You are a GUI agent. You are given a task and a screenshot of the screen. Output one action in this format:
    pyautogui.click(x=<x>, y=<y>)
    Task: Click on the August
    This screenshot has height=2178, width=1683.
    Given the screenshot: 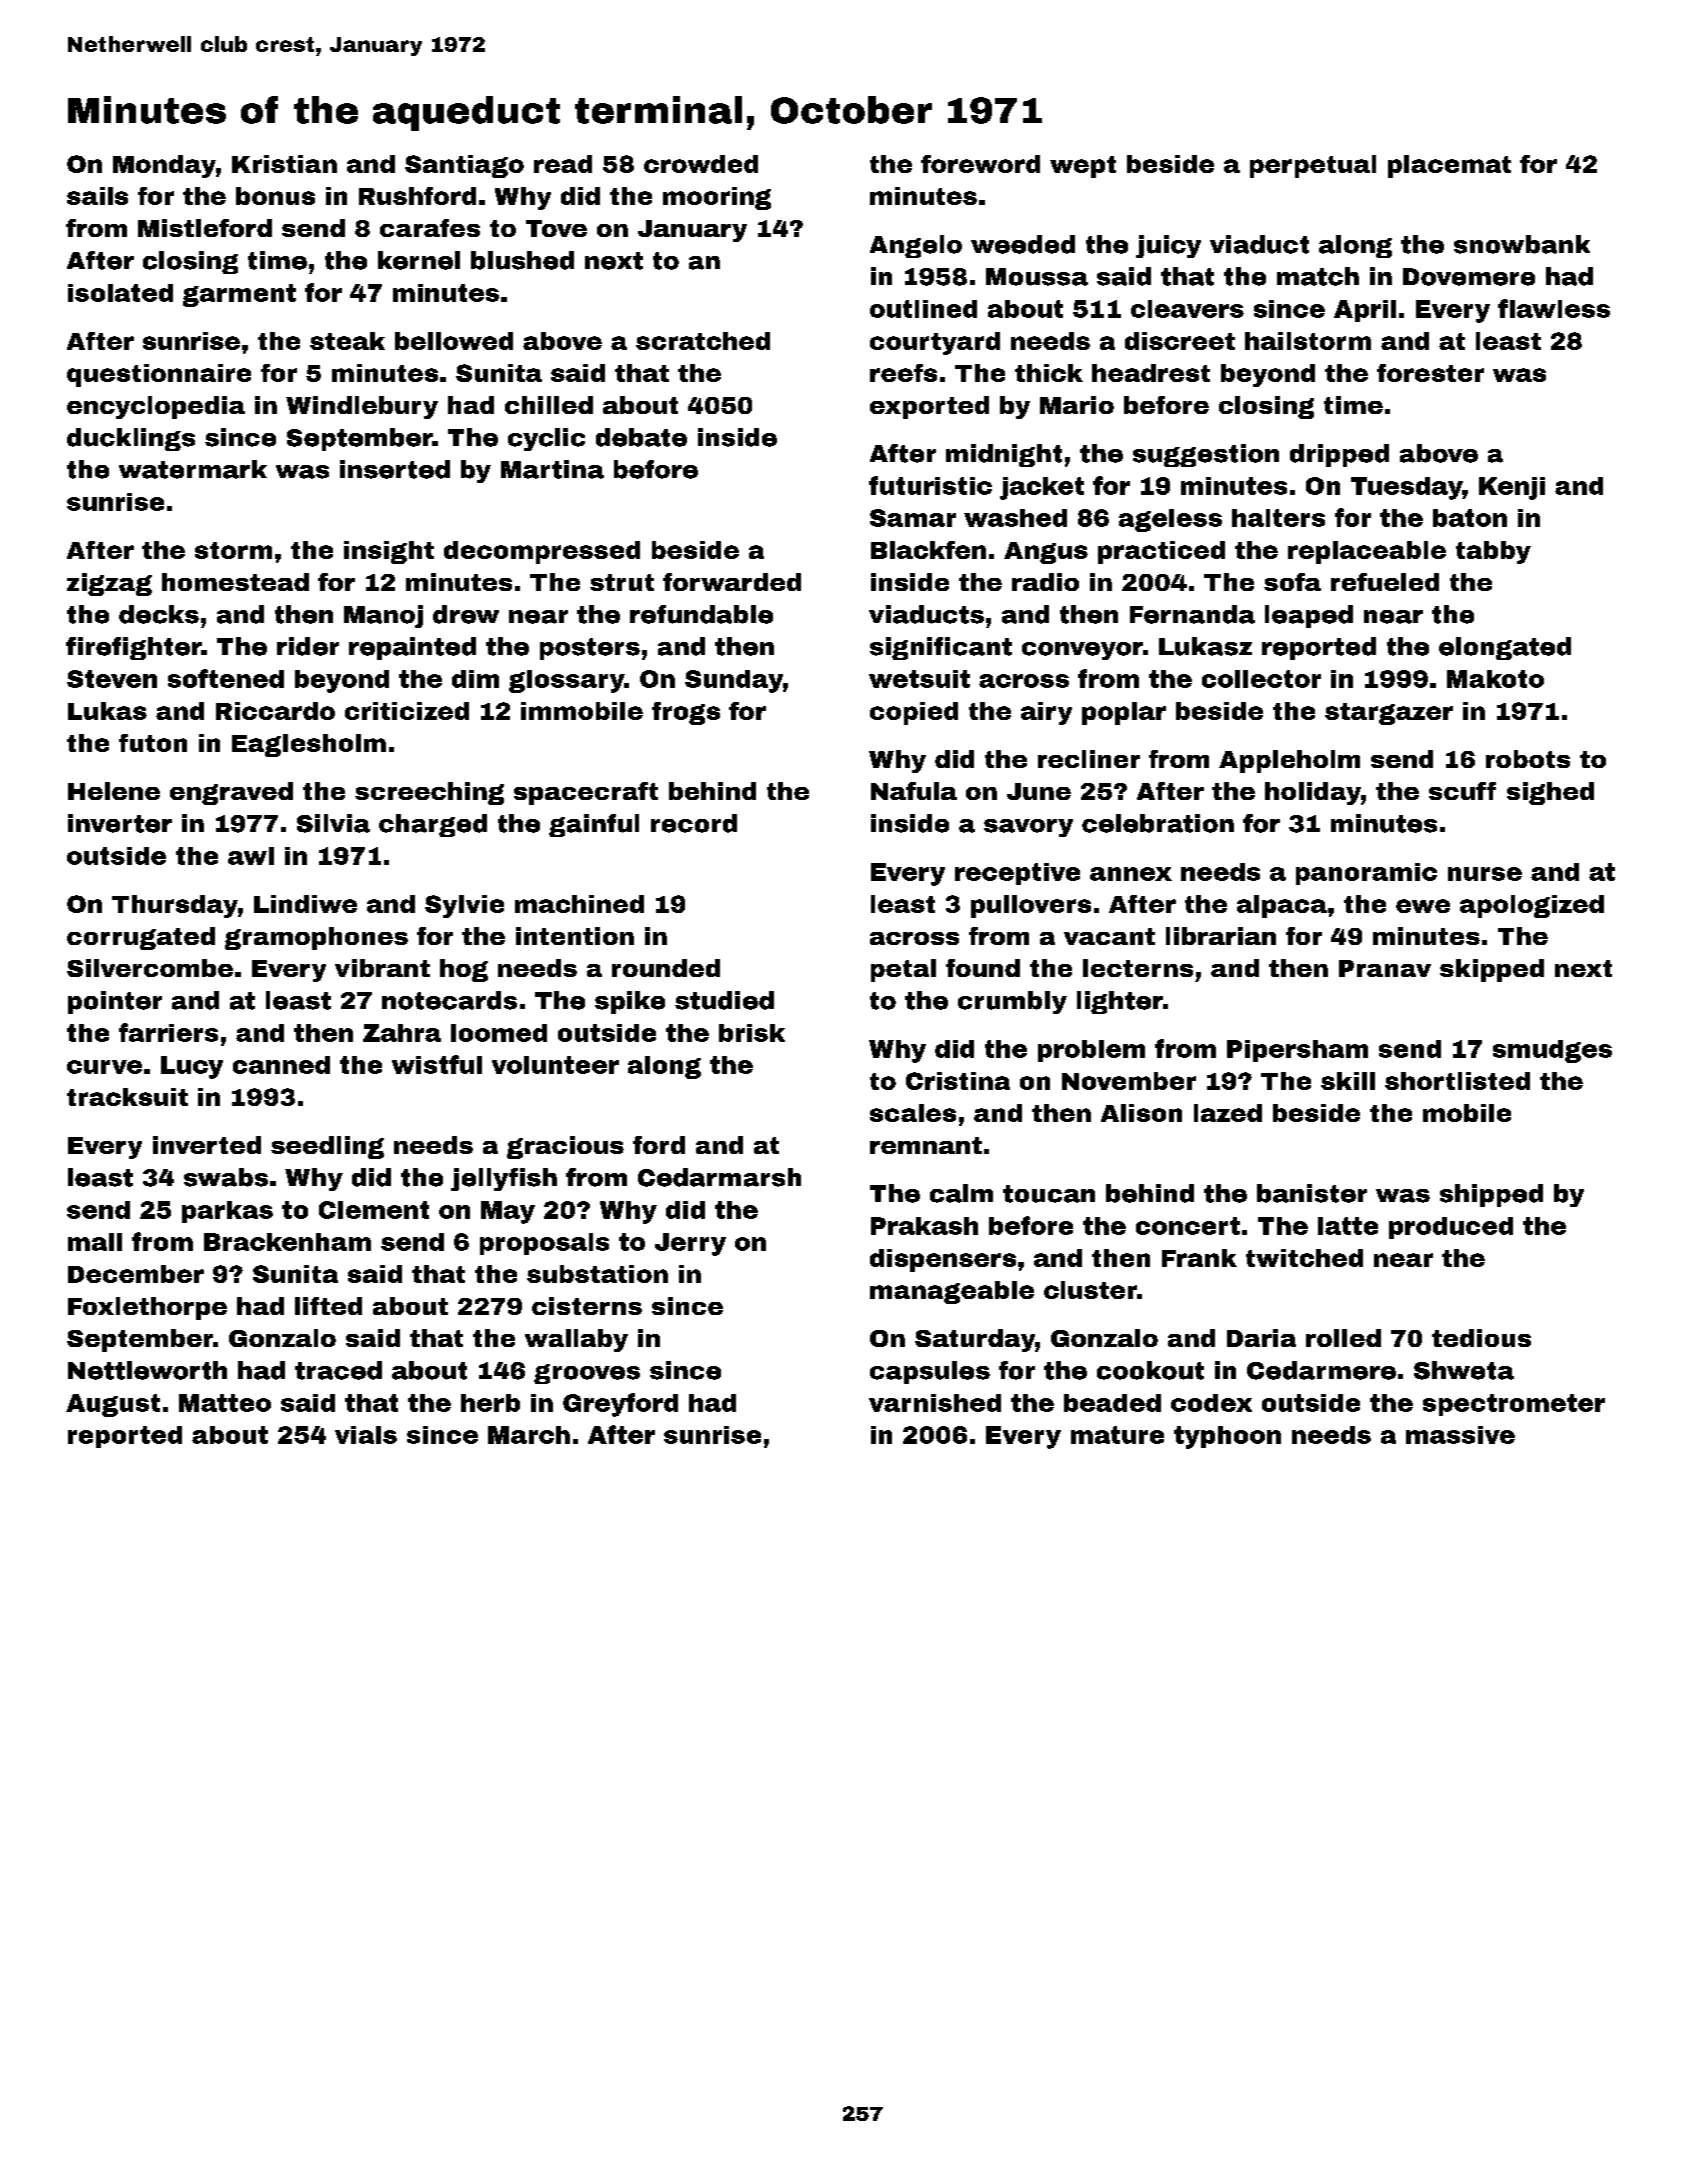 What is the action you would take?
    pyautogui.click(x=113, y=1405)
